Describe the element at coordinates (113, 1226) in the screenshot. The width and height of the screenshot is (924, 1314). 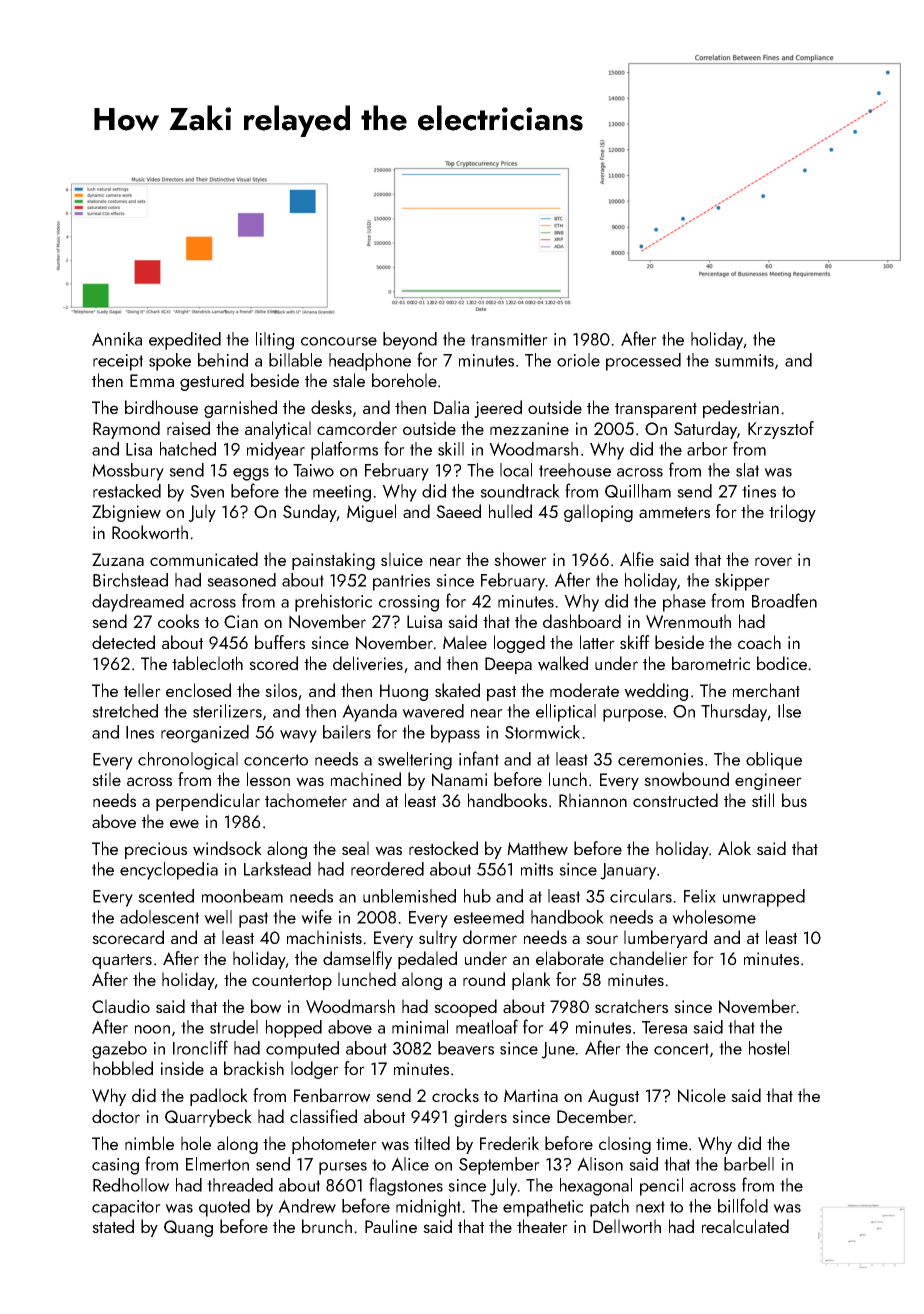
I see `stated` at that location.
